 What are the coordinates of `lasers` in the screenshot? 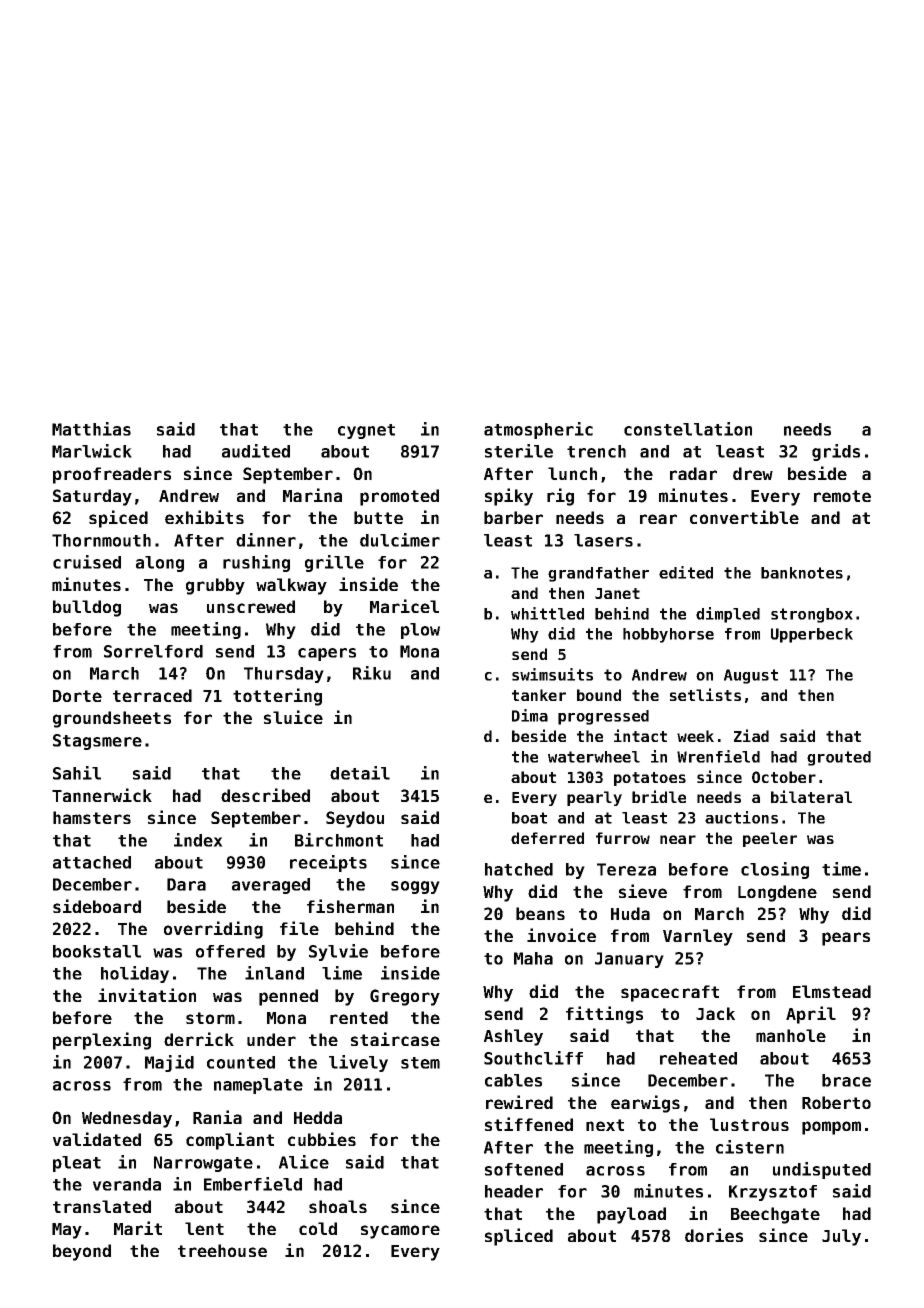 It's located at (603, 540).
